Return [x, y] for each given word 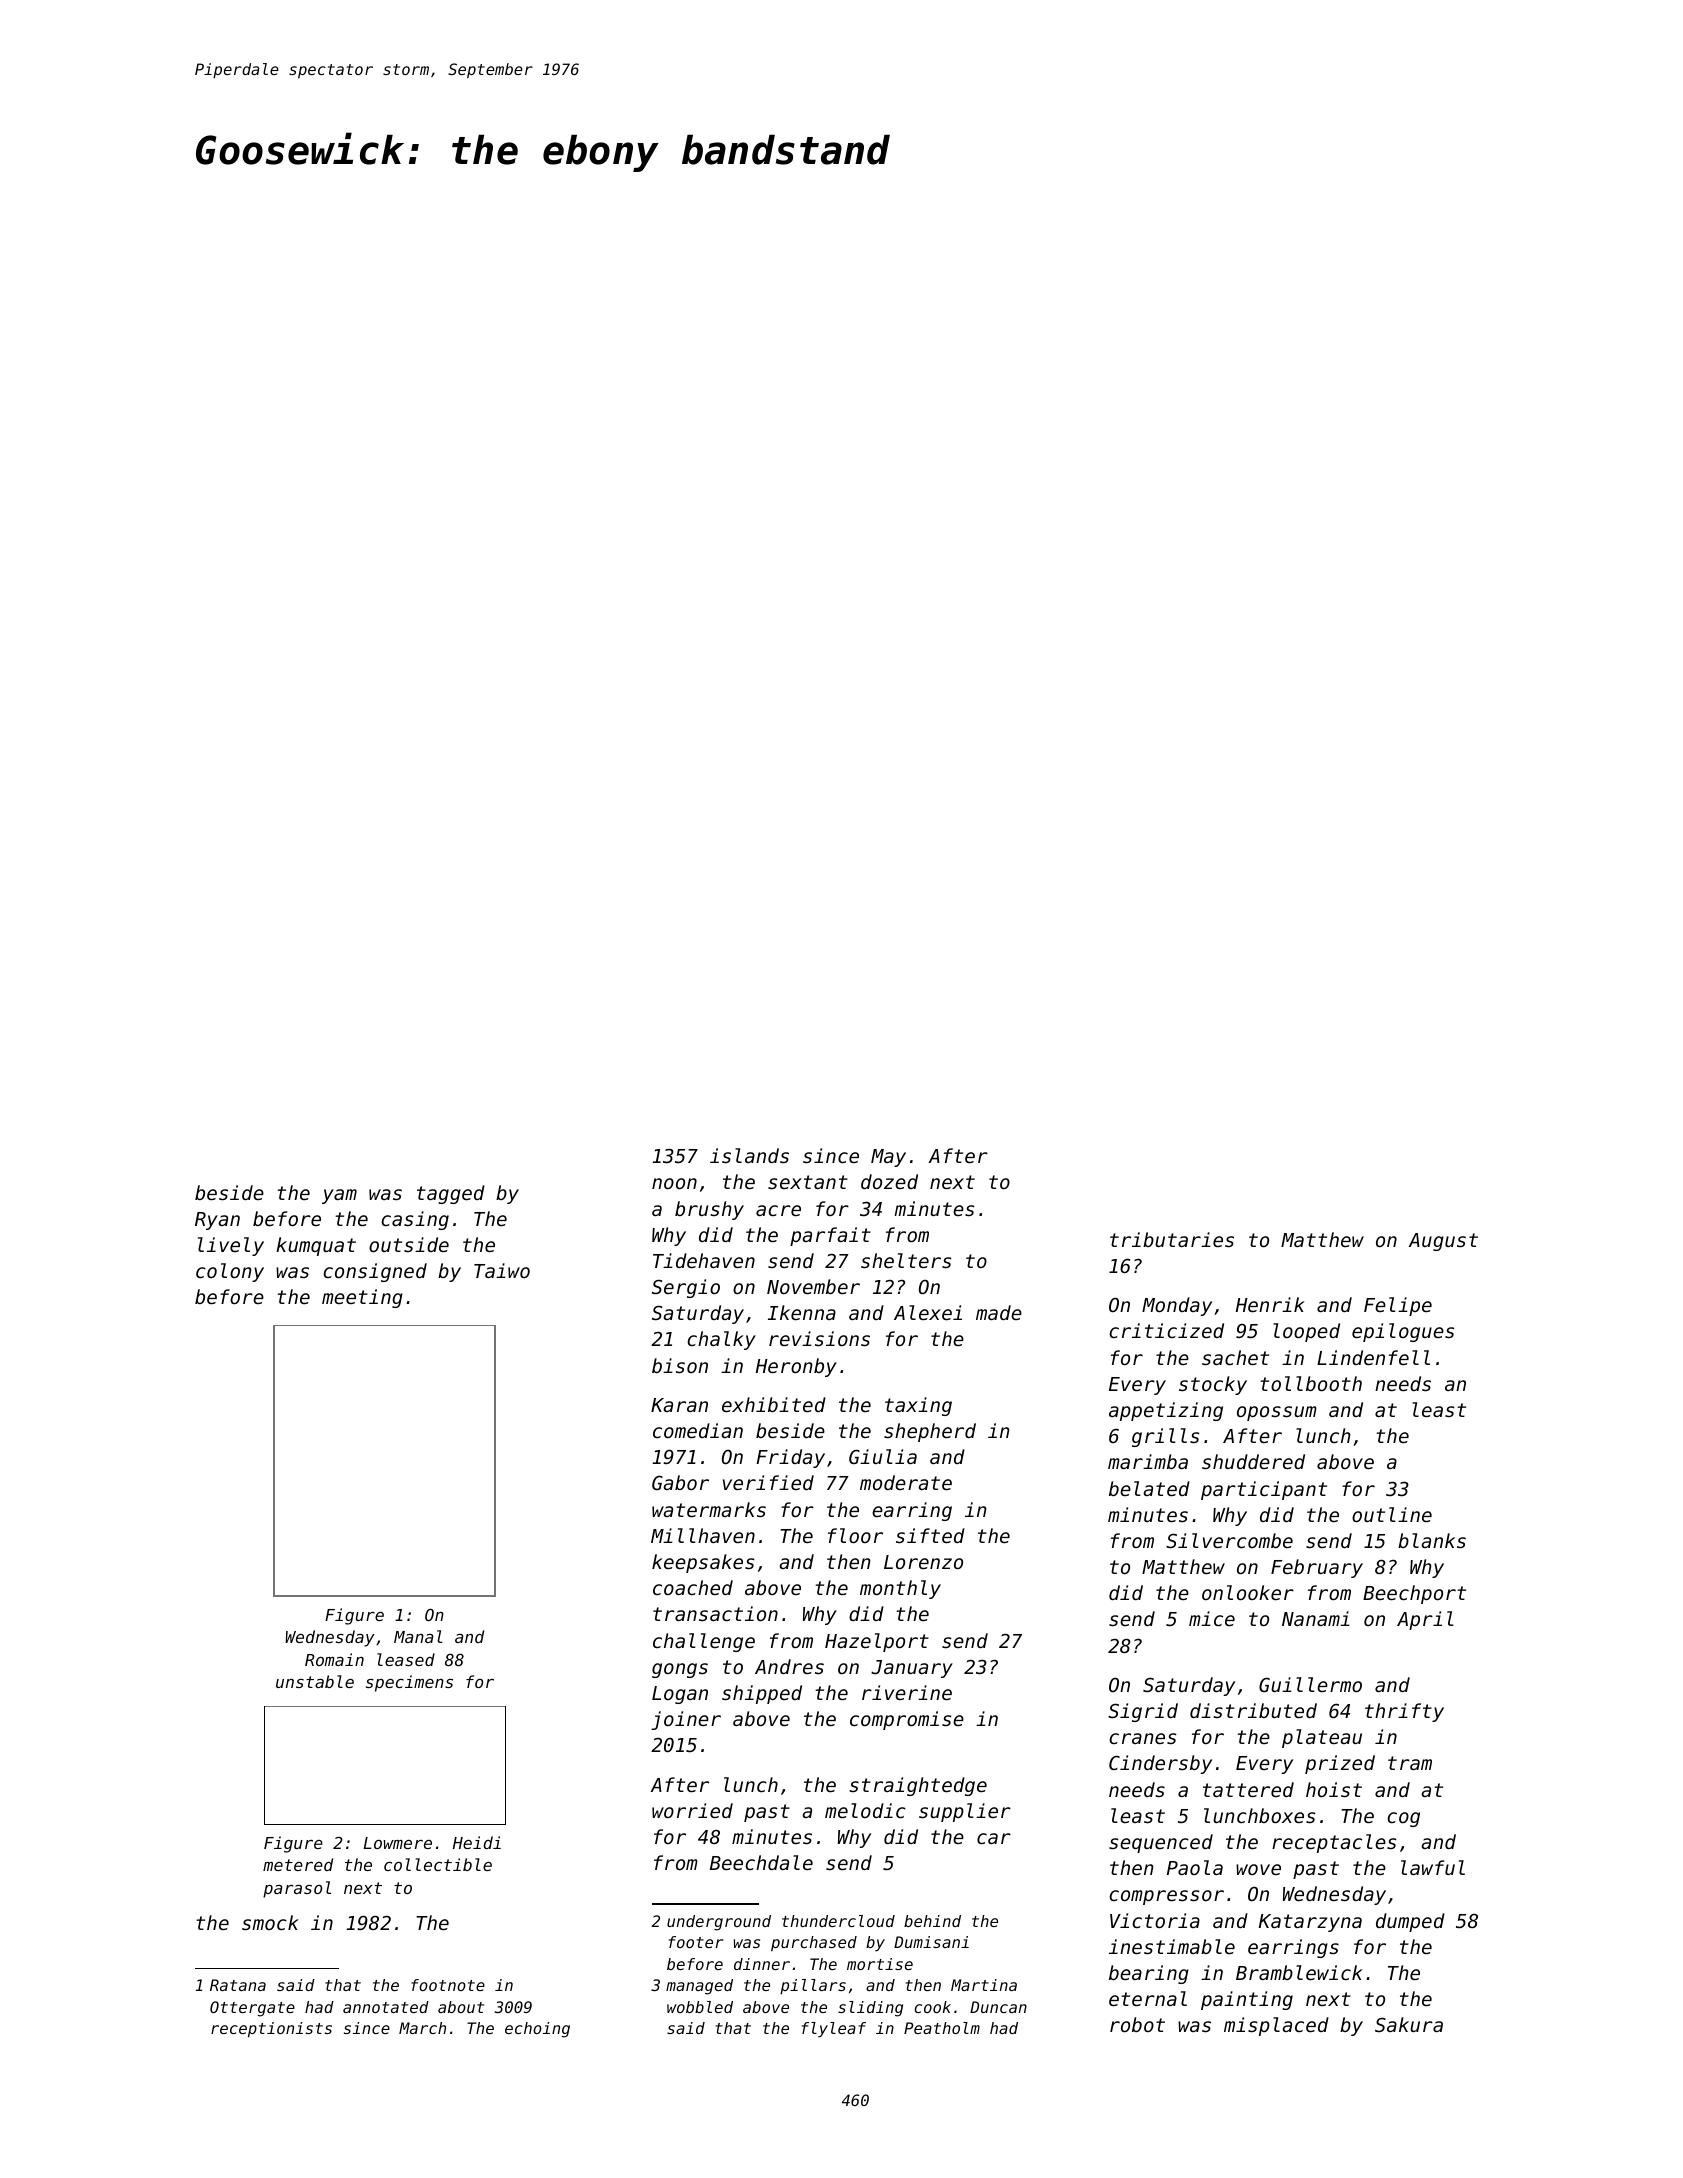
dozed [889, 1181]
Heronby [796, 1367]
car [994, 1838]
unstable [315, 1681]
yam [339, 1196]
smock [270, 1922]
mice [1212, 1618]
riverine [907, 1692]
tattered [1248, 1789]
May [888, 1158]
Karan [679, 1405]
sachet [1235, 1357]
